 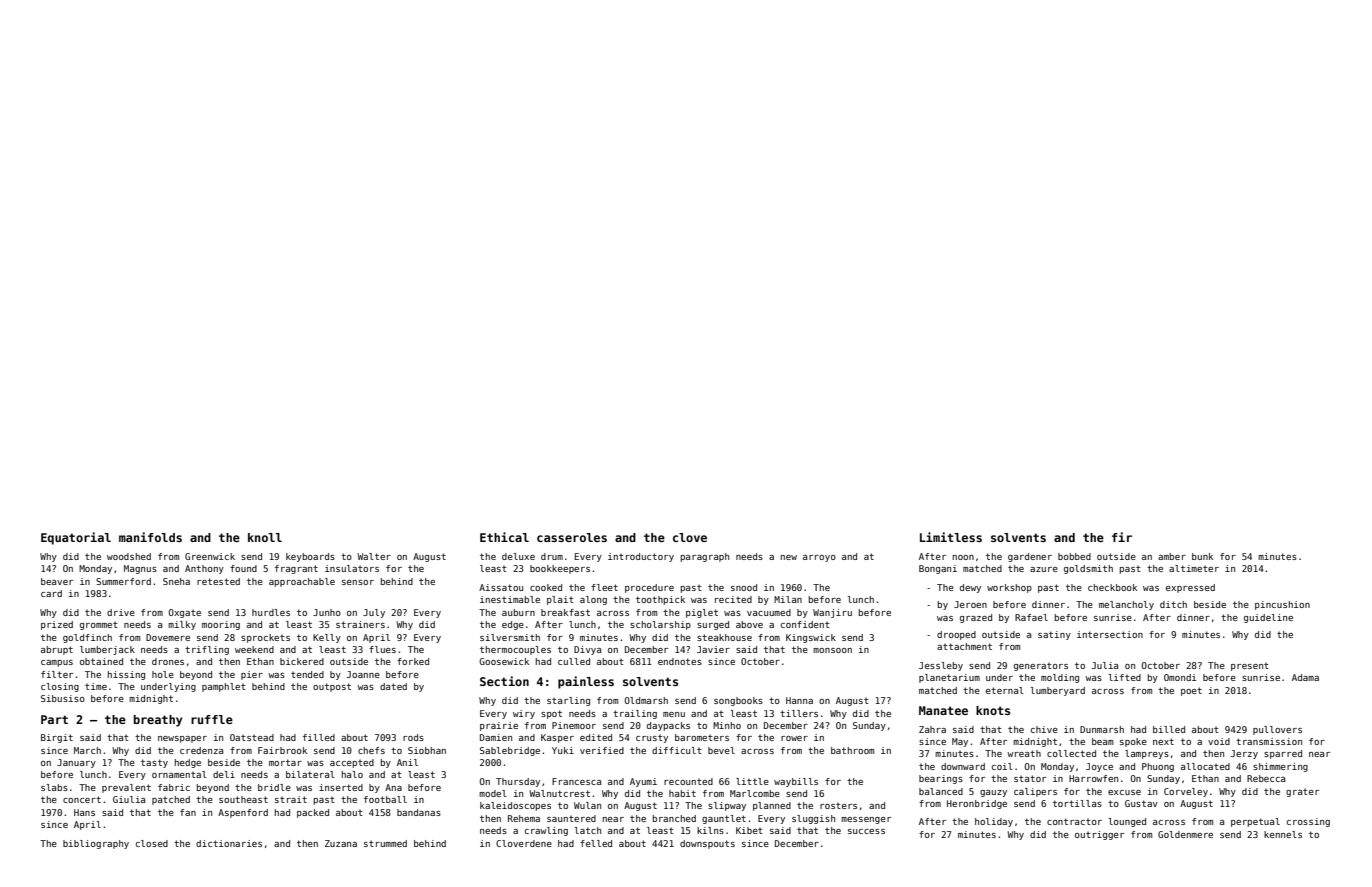 I want to click on packed, so click(x=313, y=813).
